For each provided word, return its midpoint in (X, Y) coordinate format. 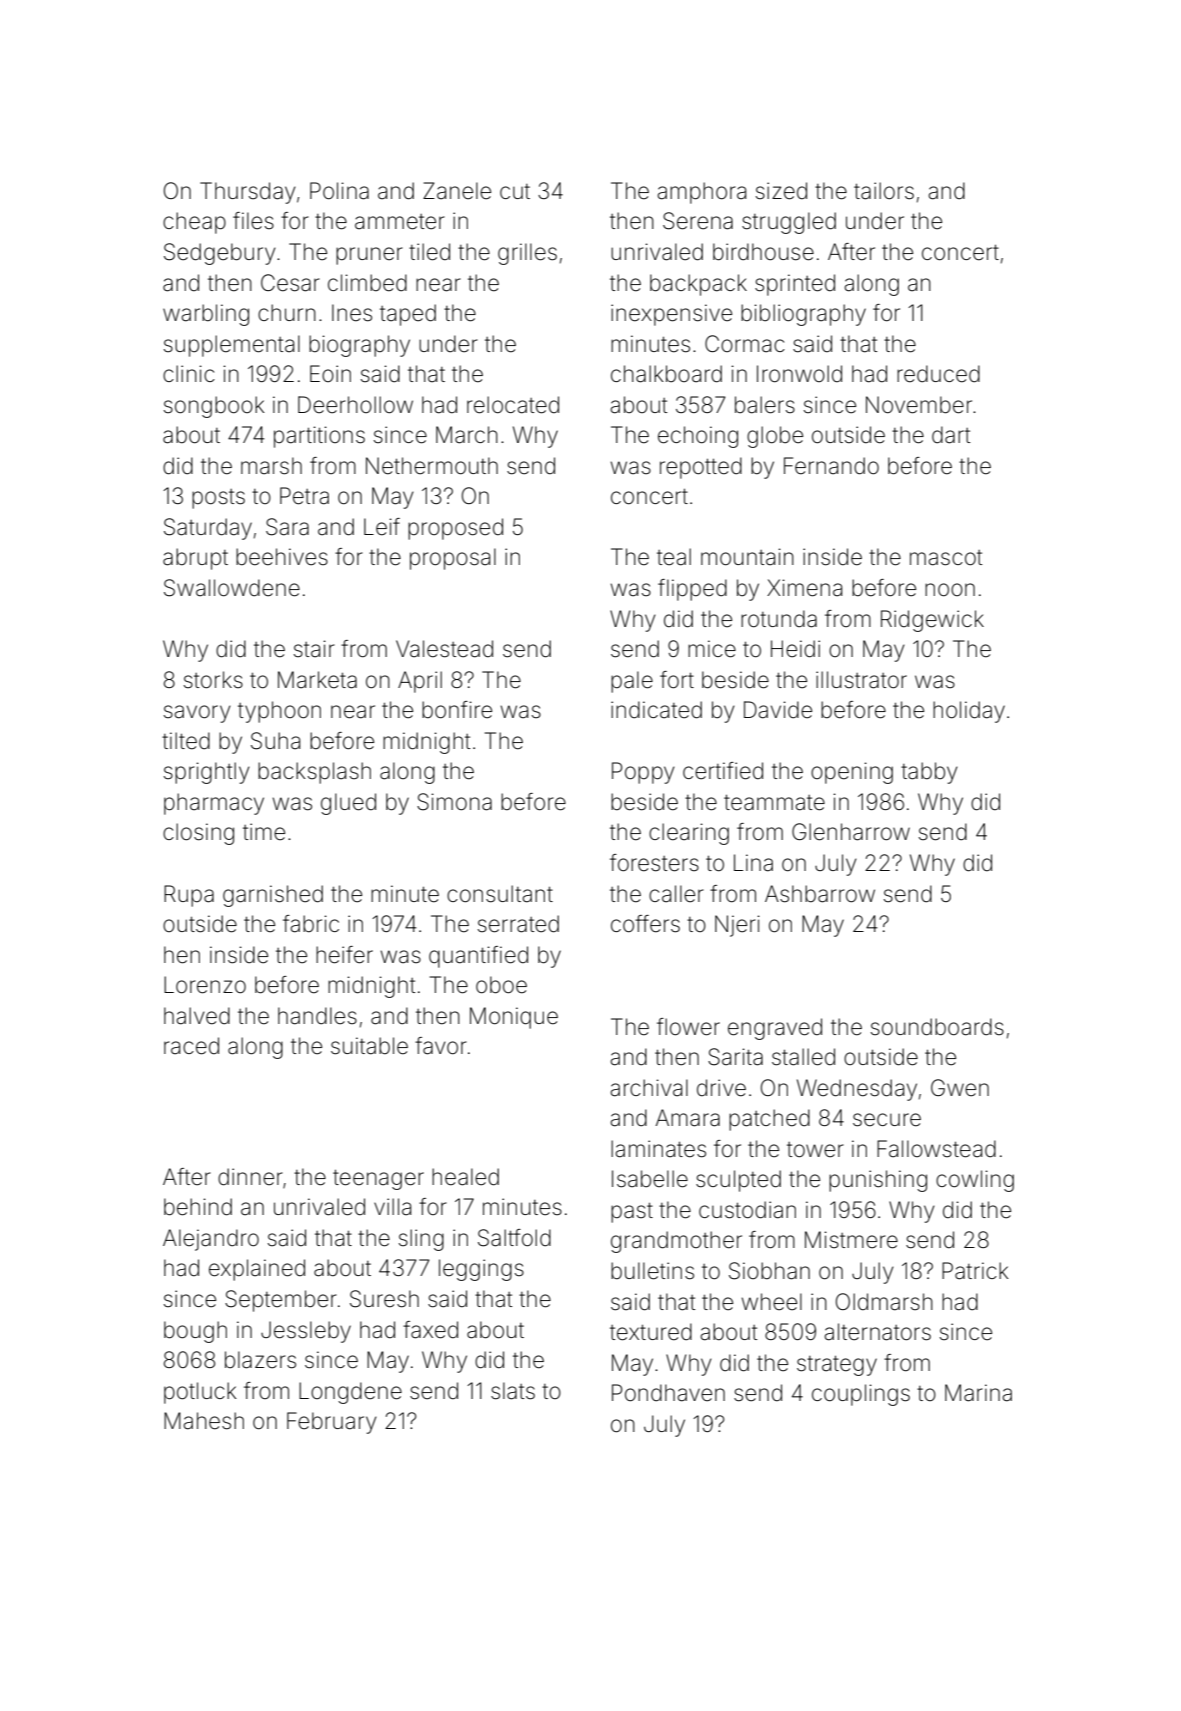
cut (515, 191)
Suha (275, 741)
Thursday (248, 193)
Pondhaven (668, 1393)
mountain (747, 557)
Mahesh (204, 1421)
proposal (453, 559)
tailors (884, 191)
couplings (861, 1395)
